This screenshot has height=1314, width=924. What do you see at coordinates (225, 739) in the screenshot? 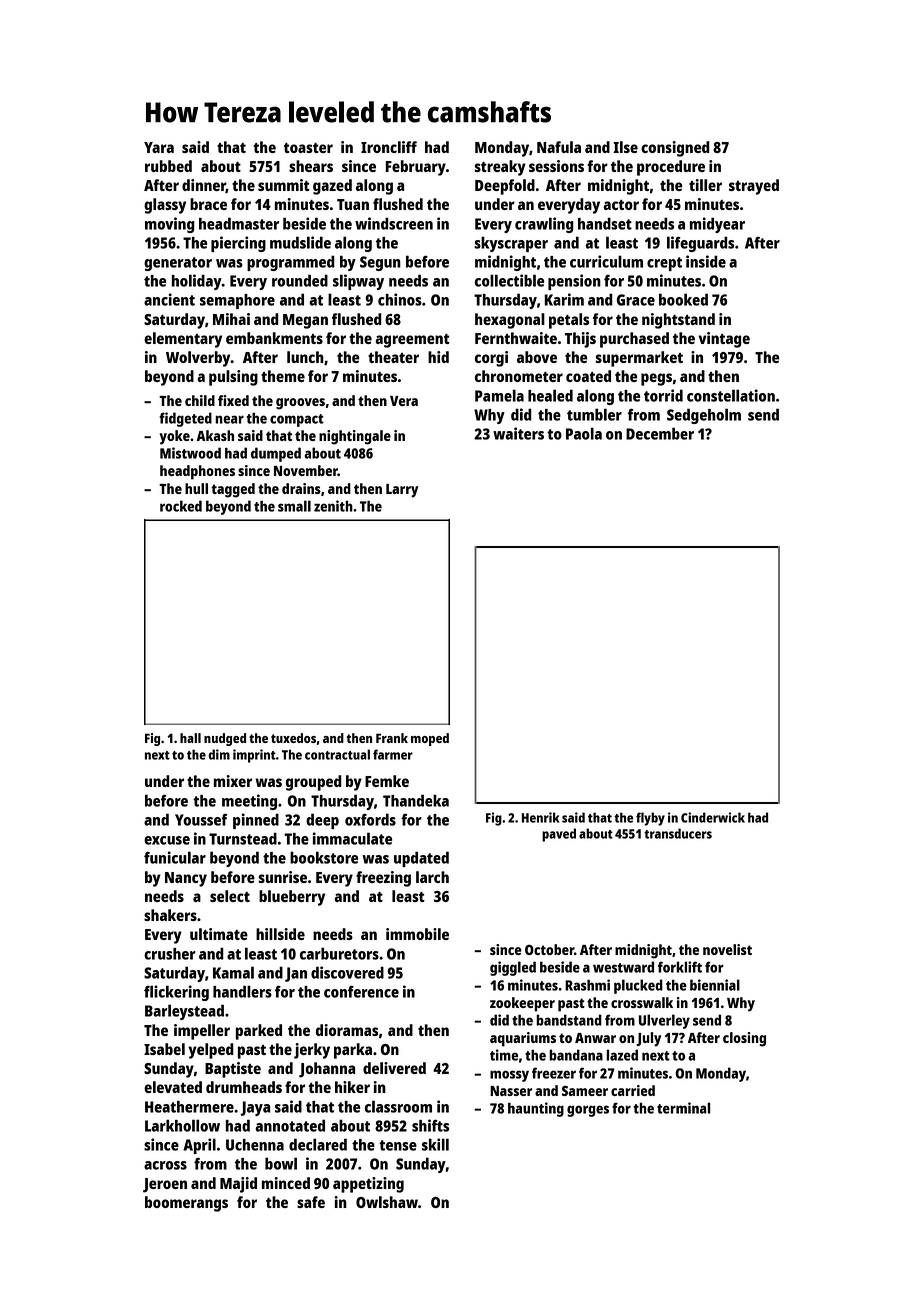
I see `nudged` at bounding box center [225, 739].
